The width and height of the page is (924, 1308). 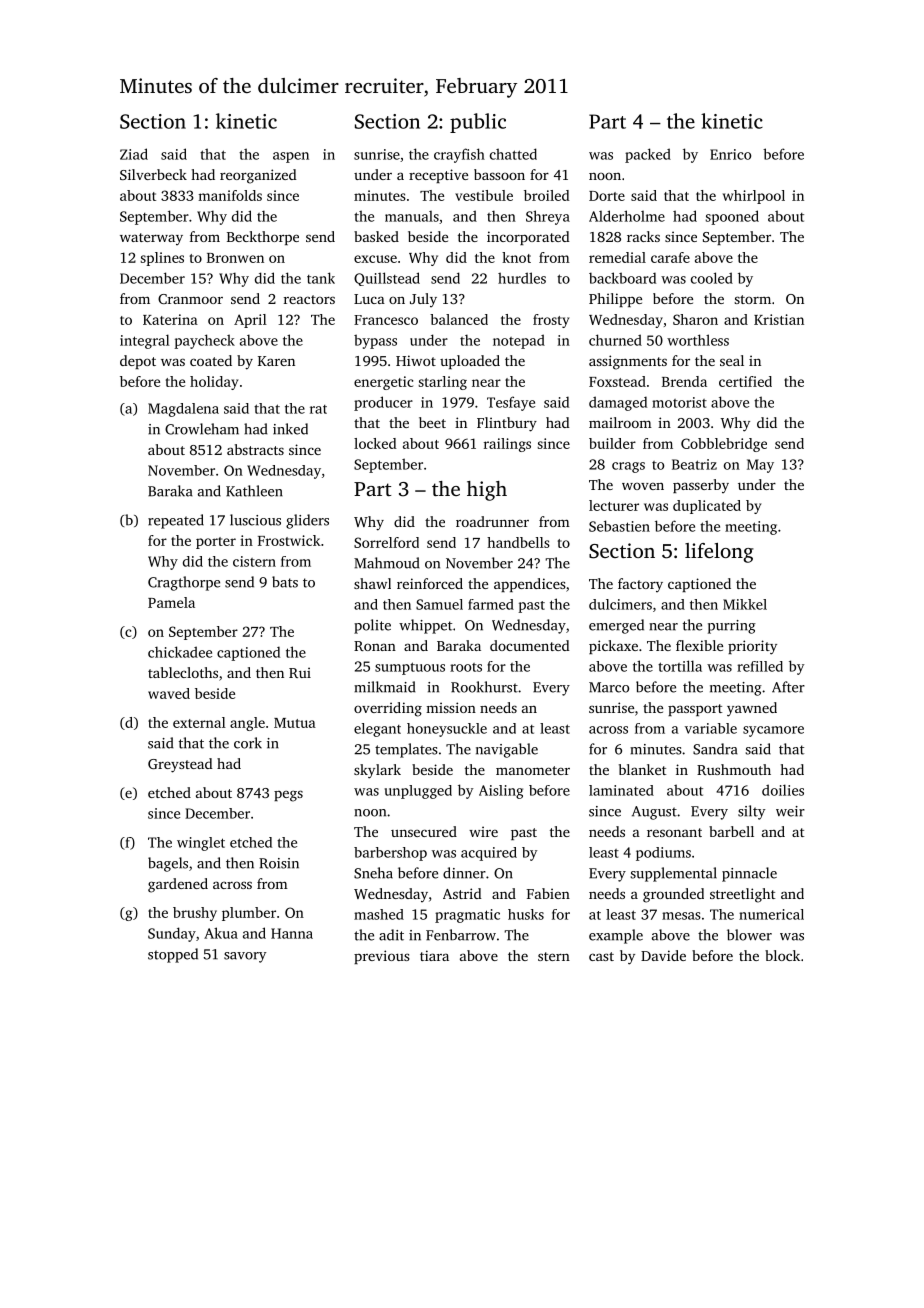 I want to click on bagels, so click(x=168, y=864).
